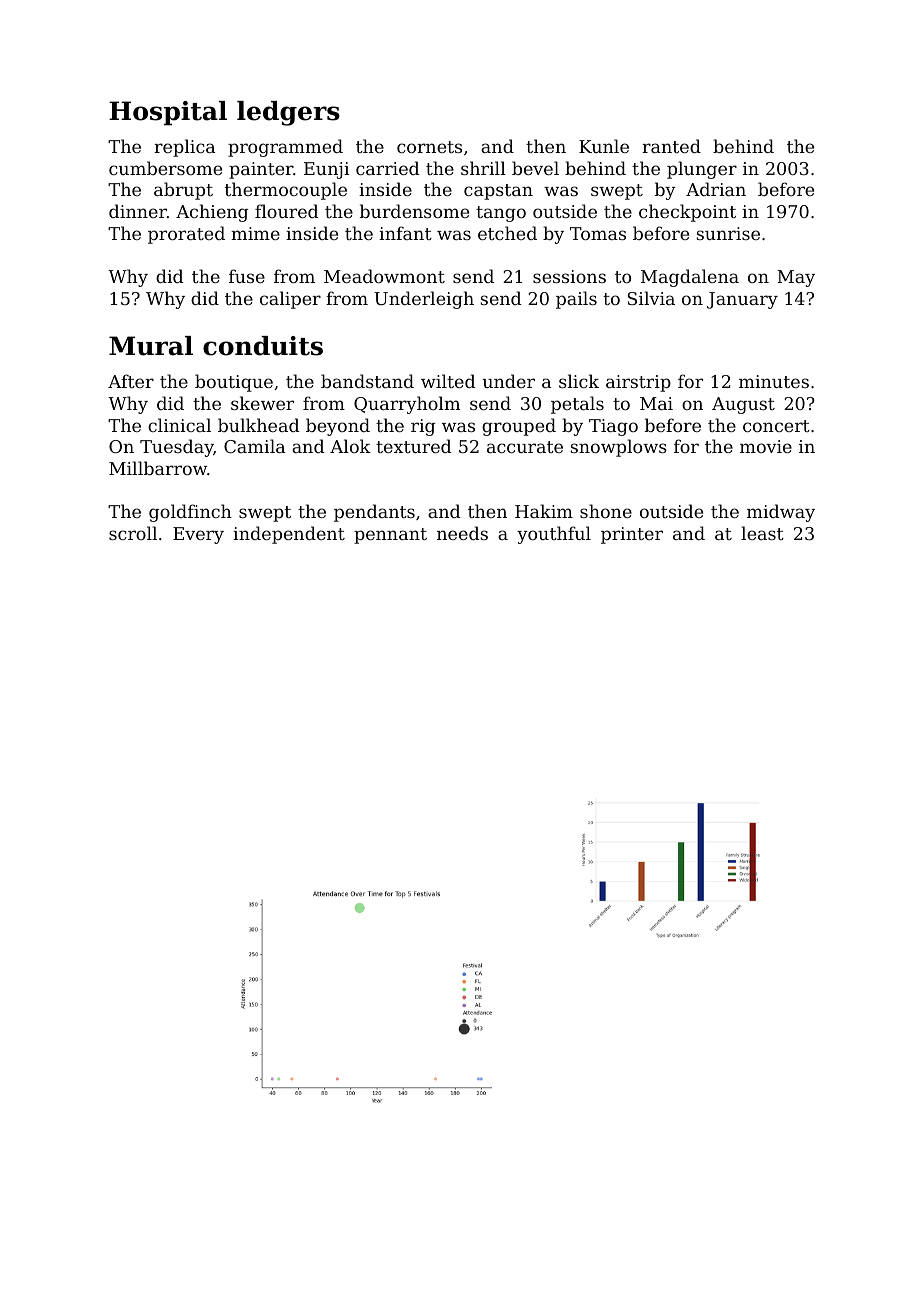 The image size is (924, 1314). I want to click on Mural, so click(151, 346).
